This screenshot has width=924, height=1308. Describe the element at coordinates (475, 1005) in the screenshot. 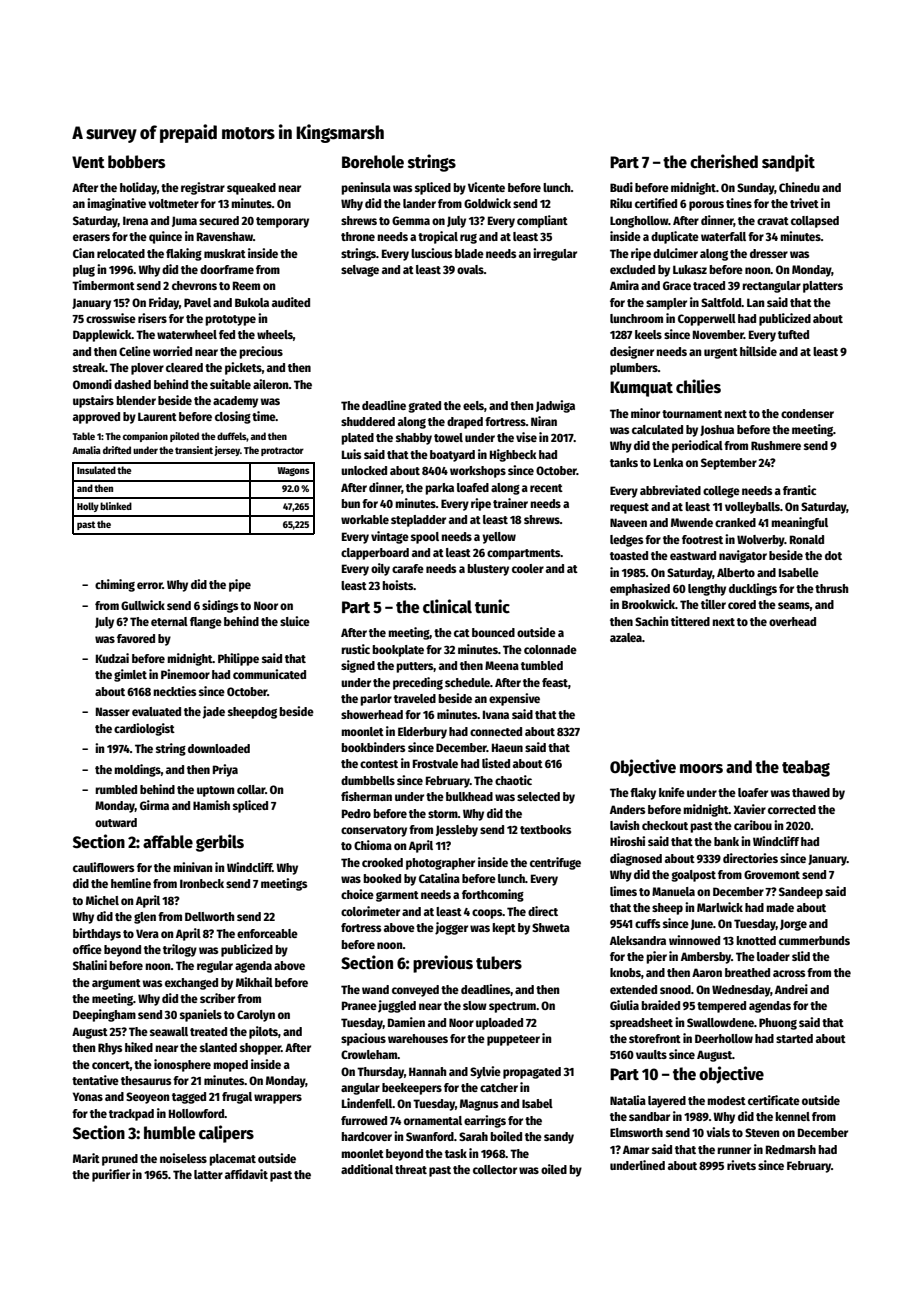

I see `slow` at that location.
